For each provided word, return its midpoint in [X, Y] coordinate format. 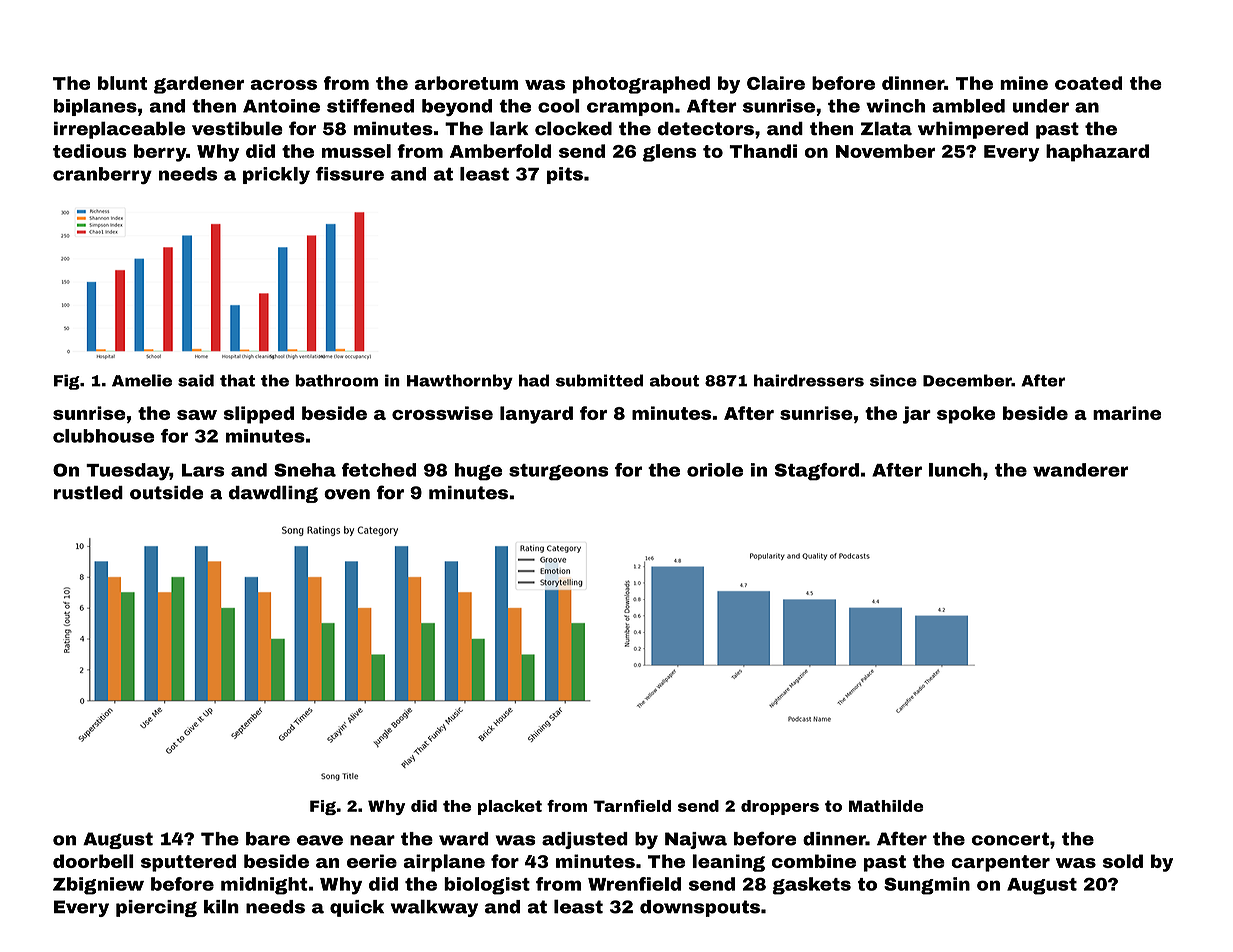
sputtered [188, 863]
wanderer [1080, 470]
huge [478, 472]
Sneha [305, 470]
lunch [955, 470]
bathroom [336, 380]
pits [565, 175]
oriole [715, 470]
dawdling [273, 494]
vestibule [237, 128]
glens [669, 153]
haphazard [1097, 153]
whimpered [973, 130]
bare [268, 839]
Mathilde [886, 806]
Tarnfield [632, 806]
